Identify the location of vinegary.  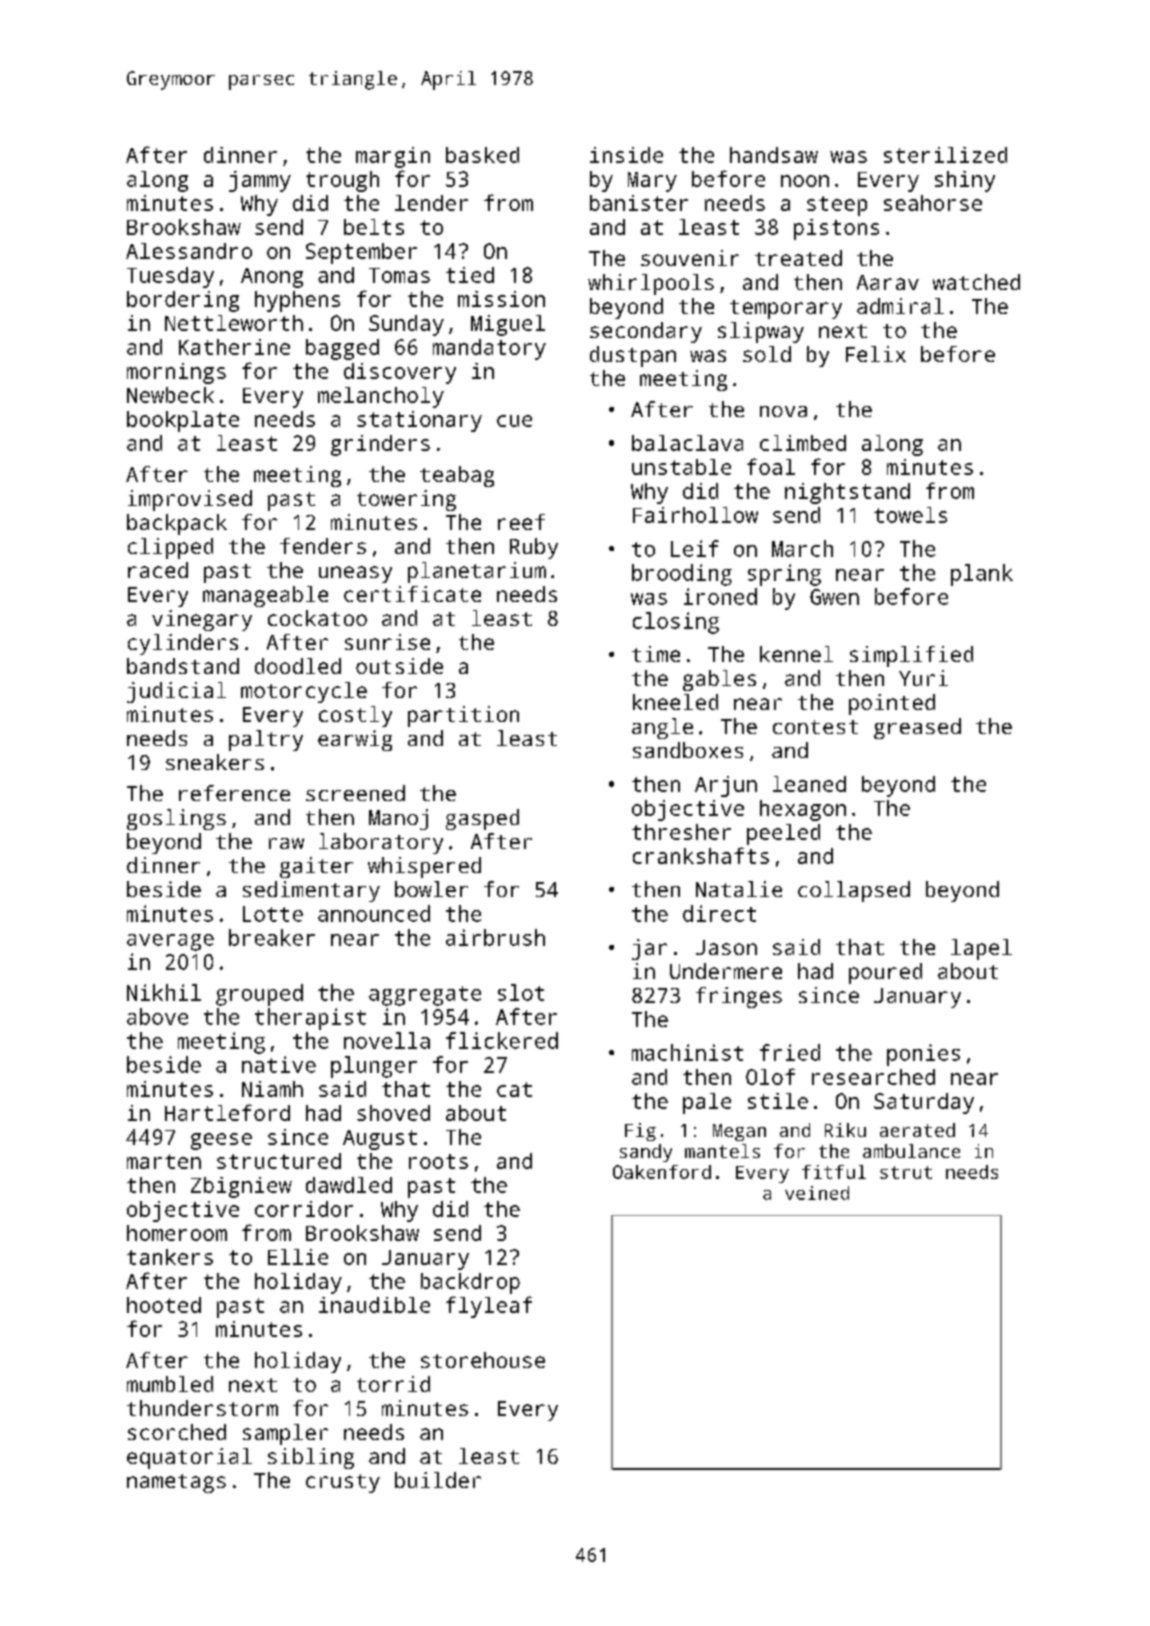
(202, 620).
